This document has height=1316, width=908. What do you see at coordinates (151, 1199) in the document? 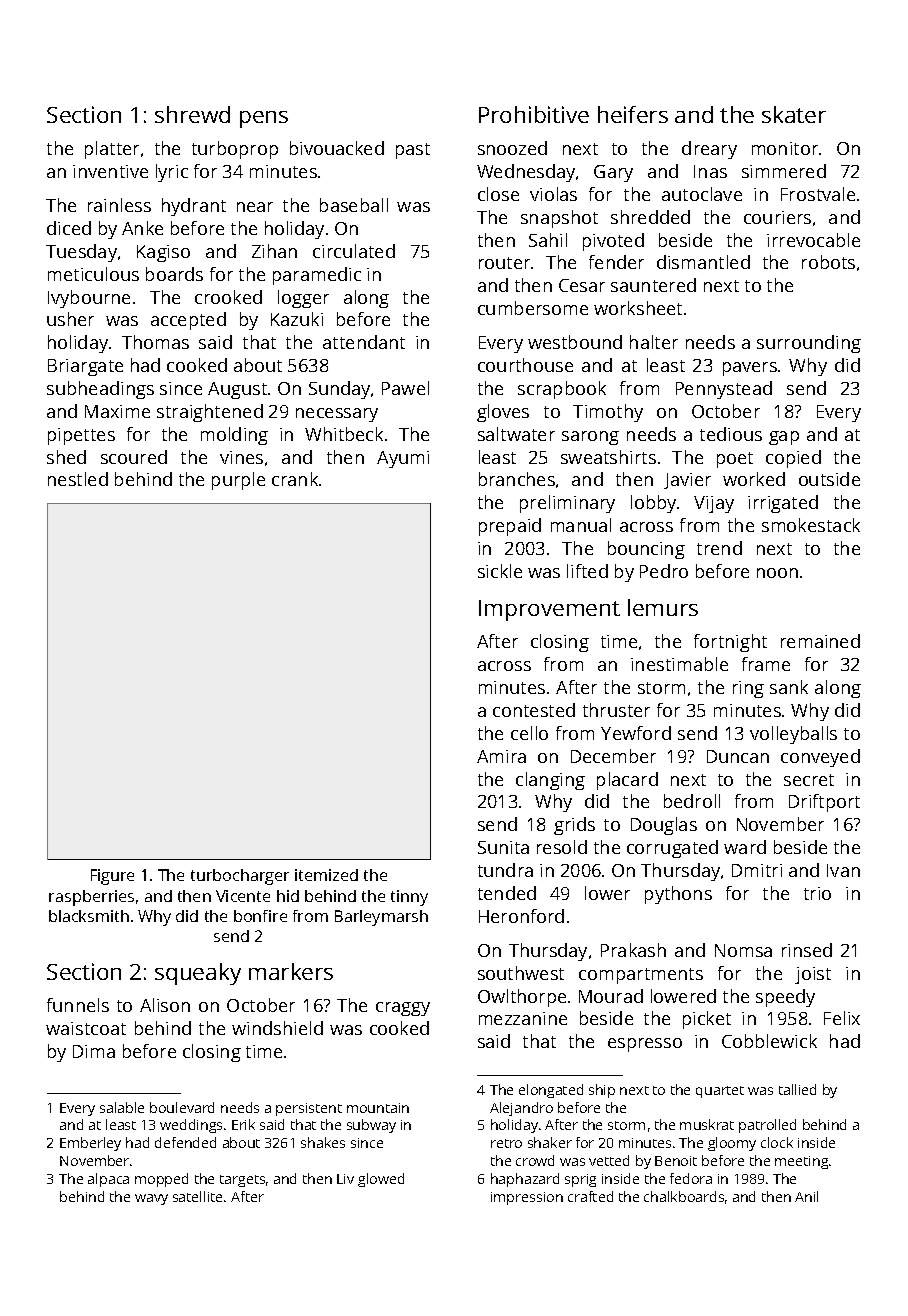
I see `wavy` at bounding box center [151, 1199].
